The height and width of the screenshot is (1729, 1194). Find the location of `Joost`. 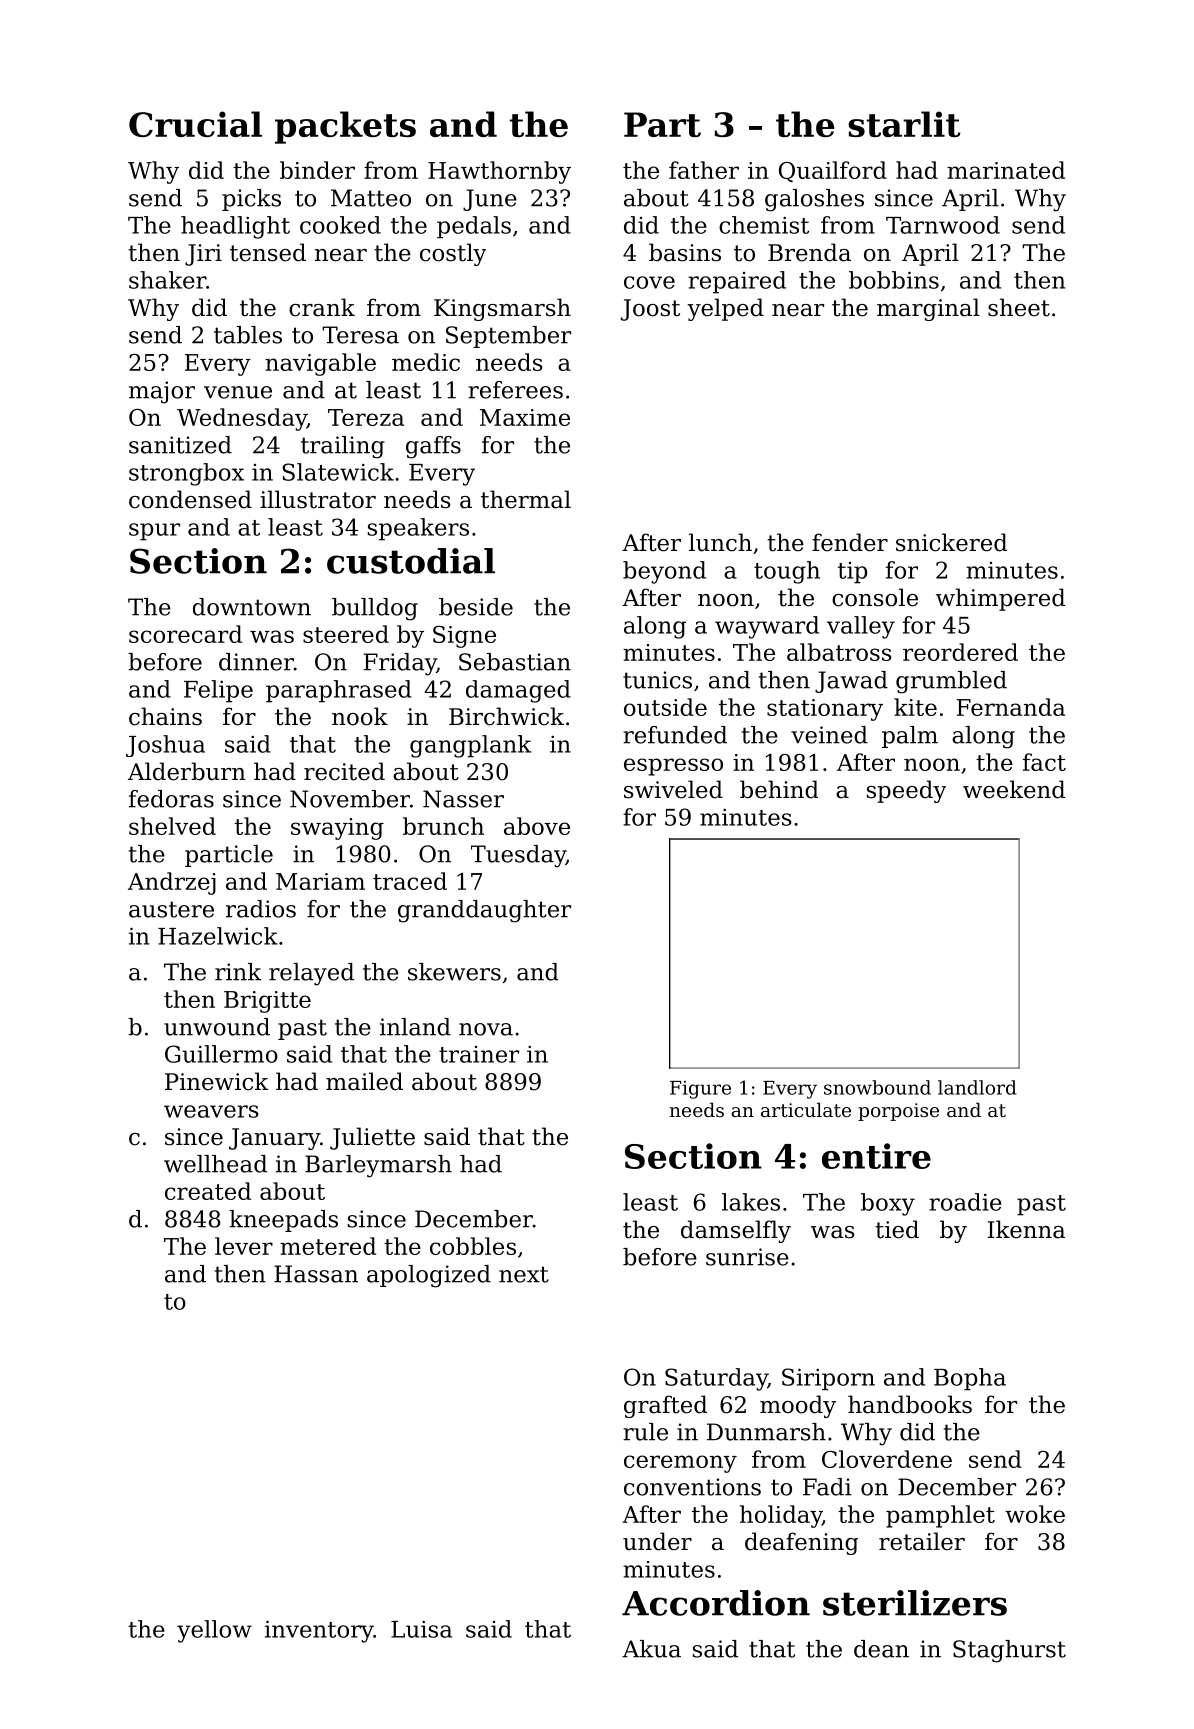

Joost is located at coordinates (650, 310).
